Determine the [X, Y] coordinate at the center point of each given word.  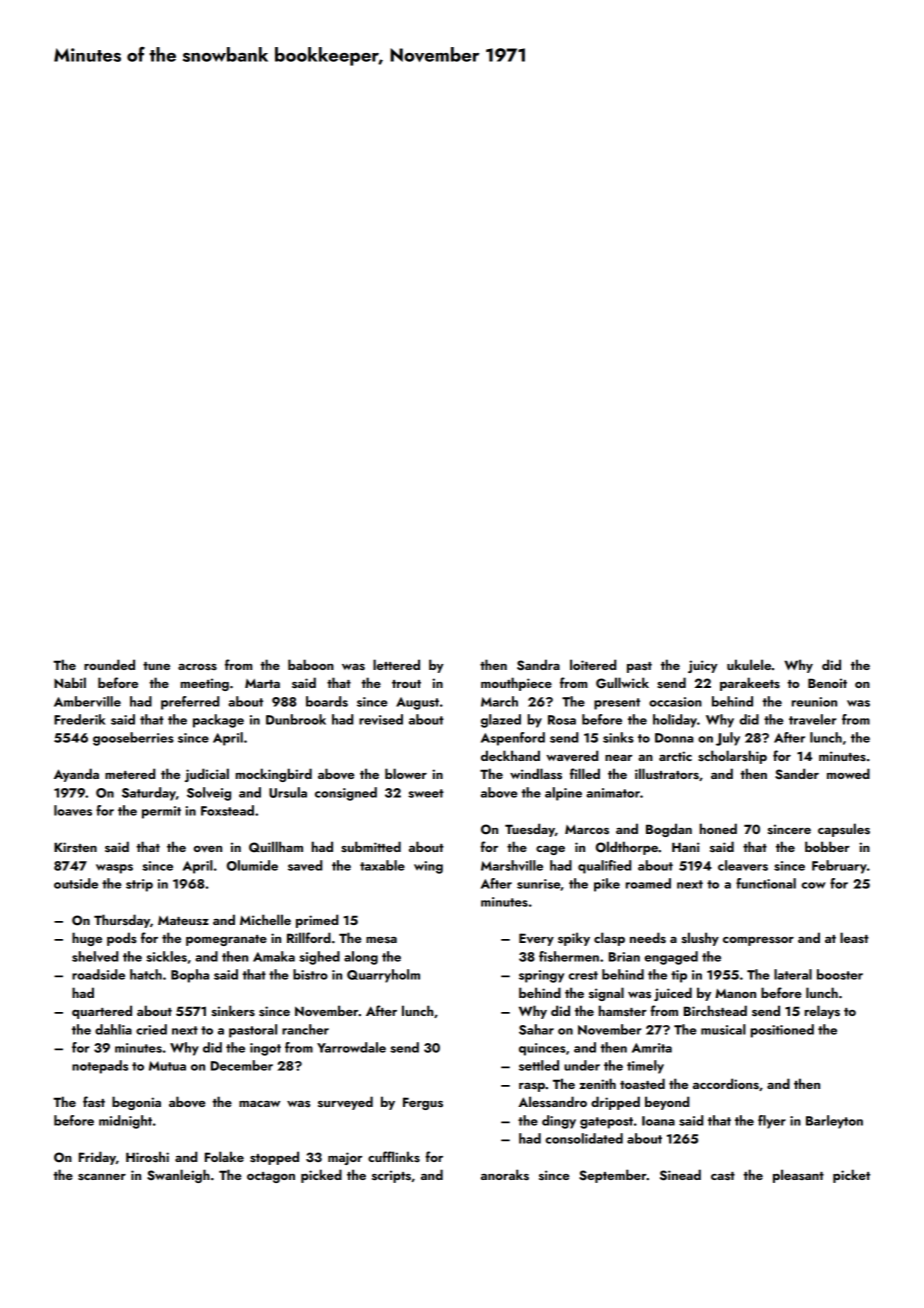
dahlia [113, 1029]
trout [406, 684]
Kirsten [75, 847]
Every [536, 939]
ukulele [749, 664]
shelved [95, 956]
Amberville [87, 701]
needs [648, 937]
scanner [102, 1177]
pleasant [798, 1176]
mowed [848, 773]
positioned [782, 1031]
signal [606, 994]
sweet [426, 793]
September [613, 1176]
